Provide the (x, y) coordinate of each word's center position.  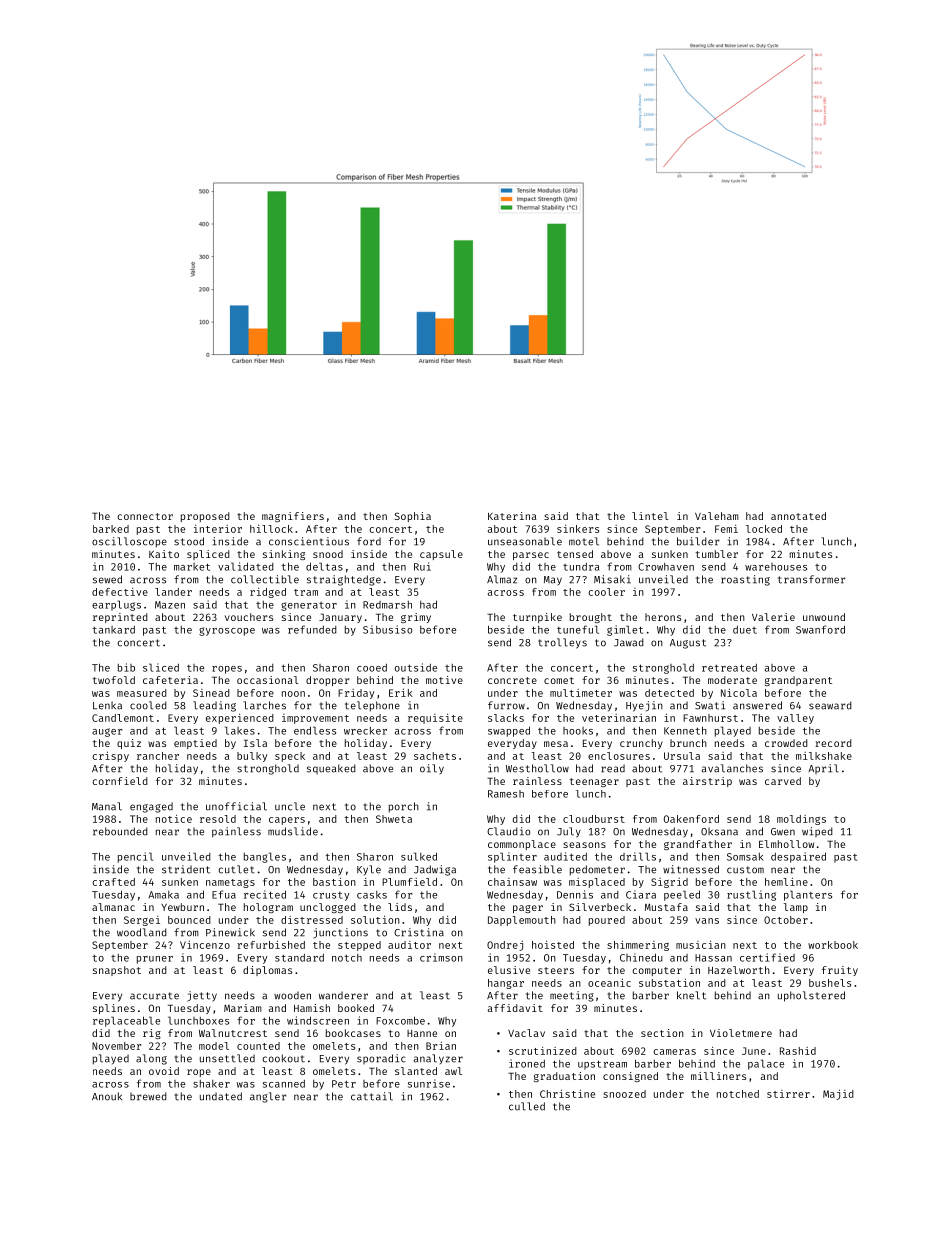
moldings (801, 820)
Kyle (369, 870)
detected (669, 693)
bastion (334, 881)
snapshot (117, 971)
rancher (158, 756)
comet (559, 680)
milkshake (824, 756)
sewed (107, 579)
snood (328, 554)
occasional (268, 680)
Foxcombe (400, 1020)
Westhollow (537, 768)
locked (764, 529)
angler (268, 1097)
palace (766, 1064)
